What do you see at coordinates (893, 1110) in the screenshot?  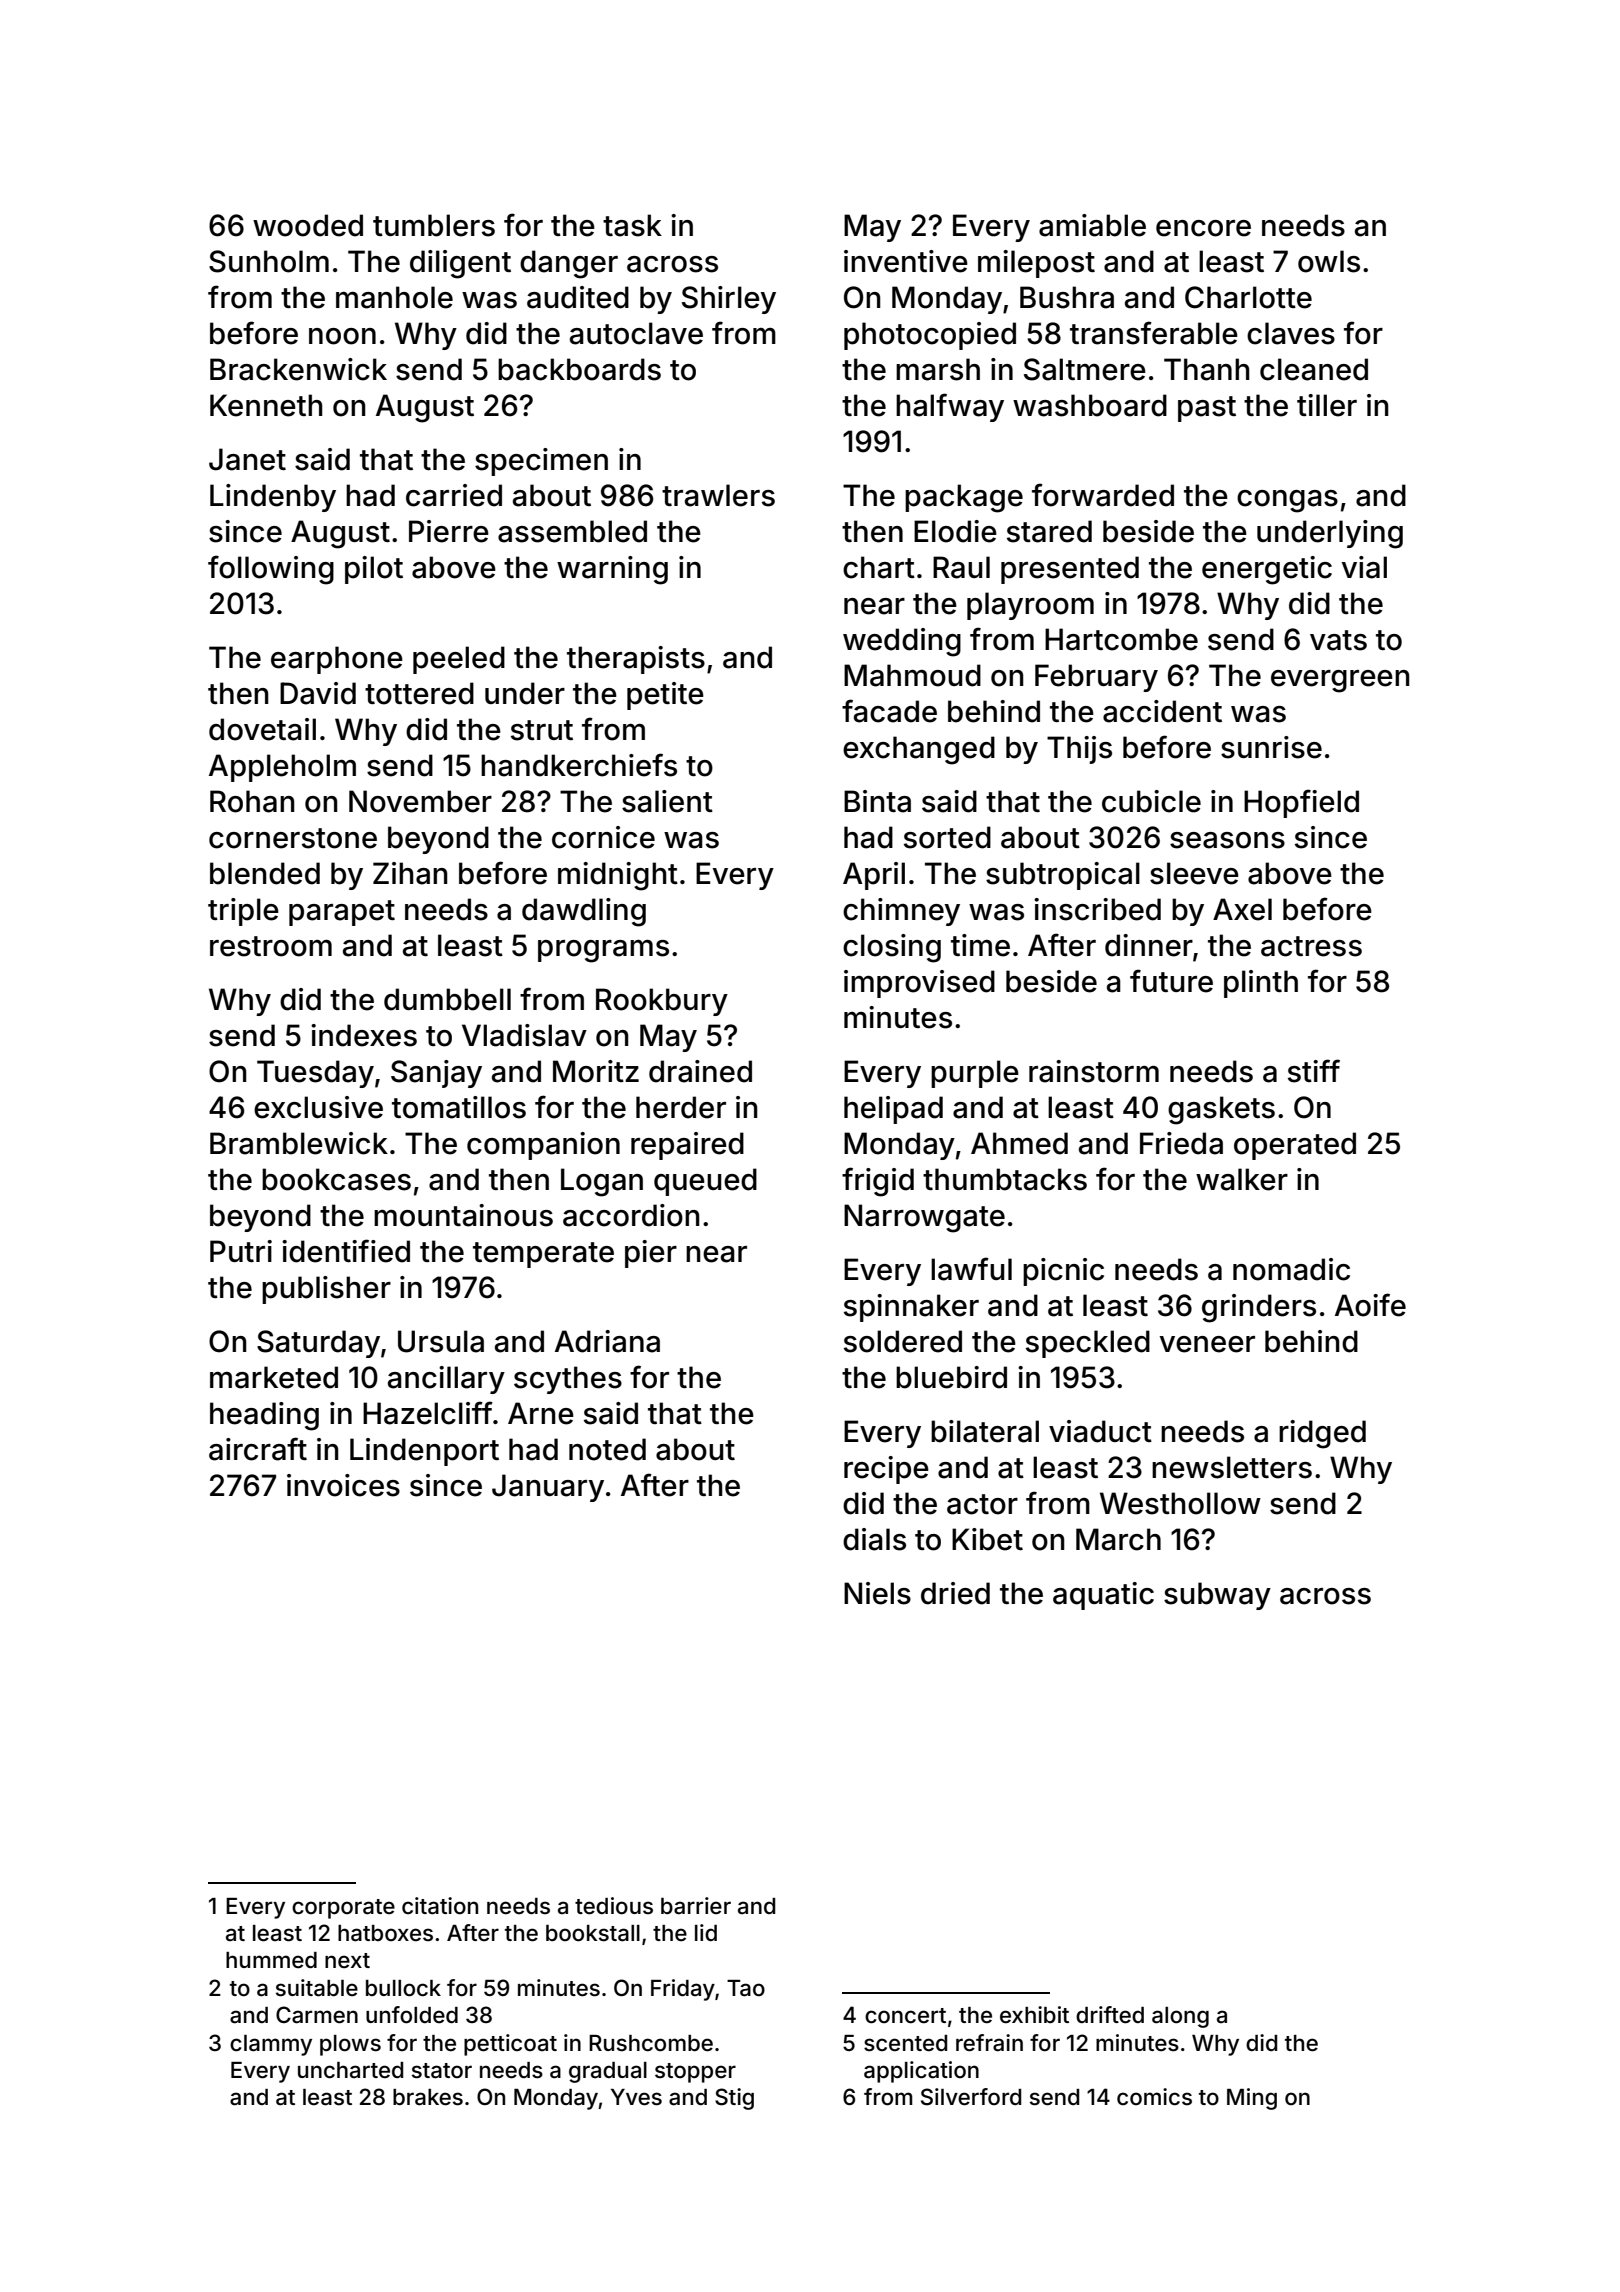 I see `helipad` at bounding box center [893, 1110].
